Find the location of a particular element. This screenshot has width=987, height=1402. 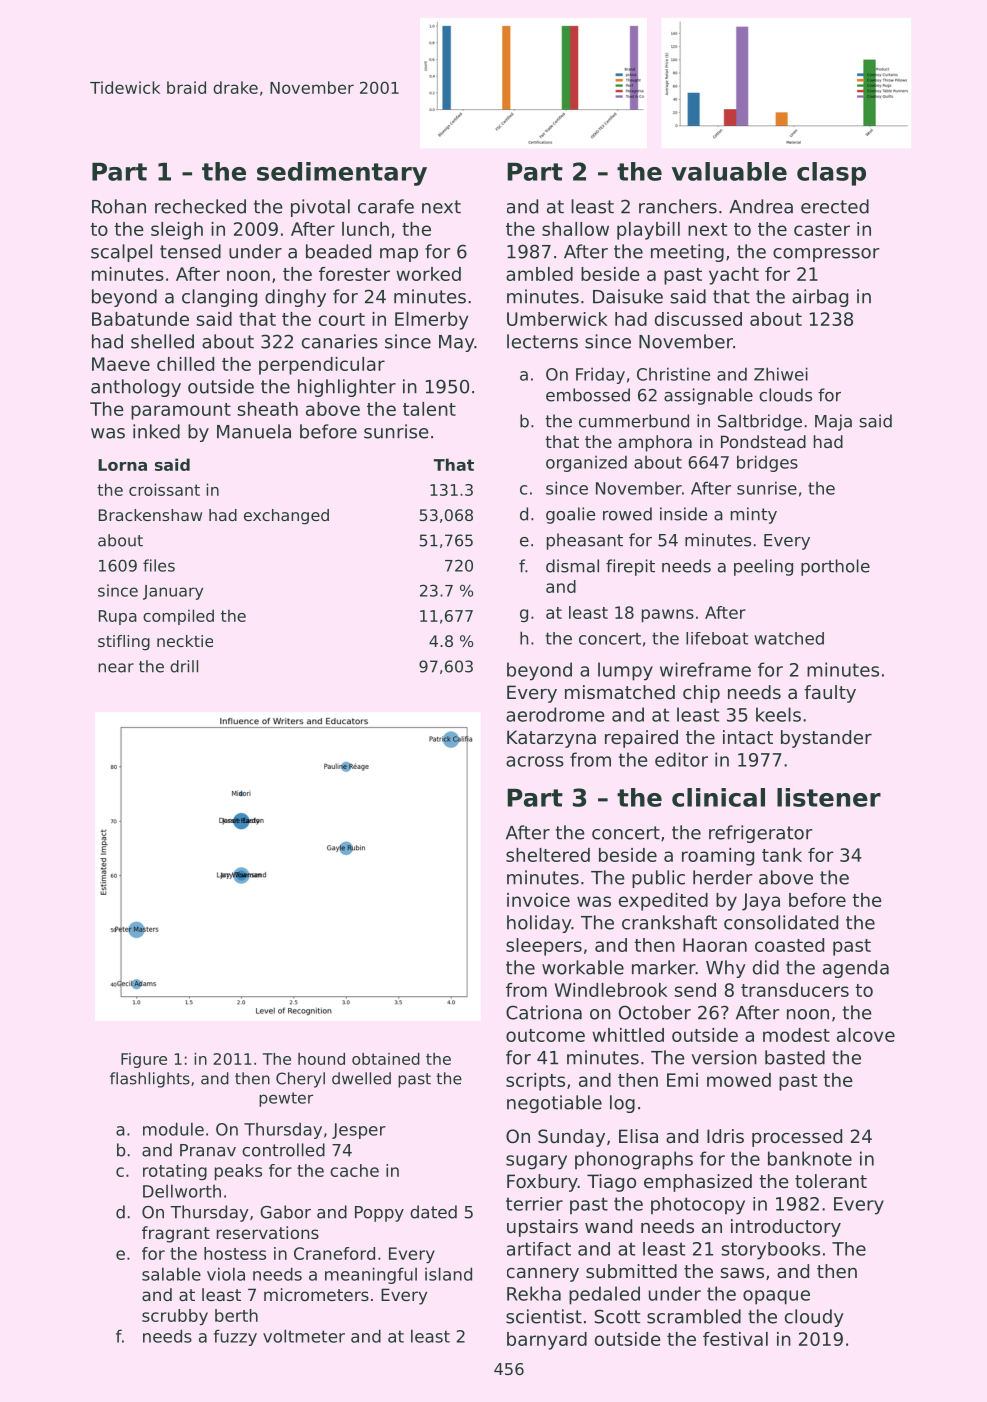

voltmeter is located at coordinates (304, 1336).
